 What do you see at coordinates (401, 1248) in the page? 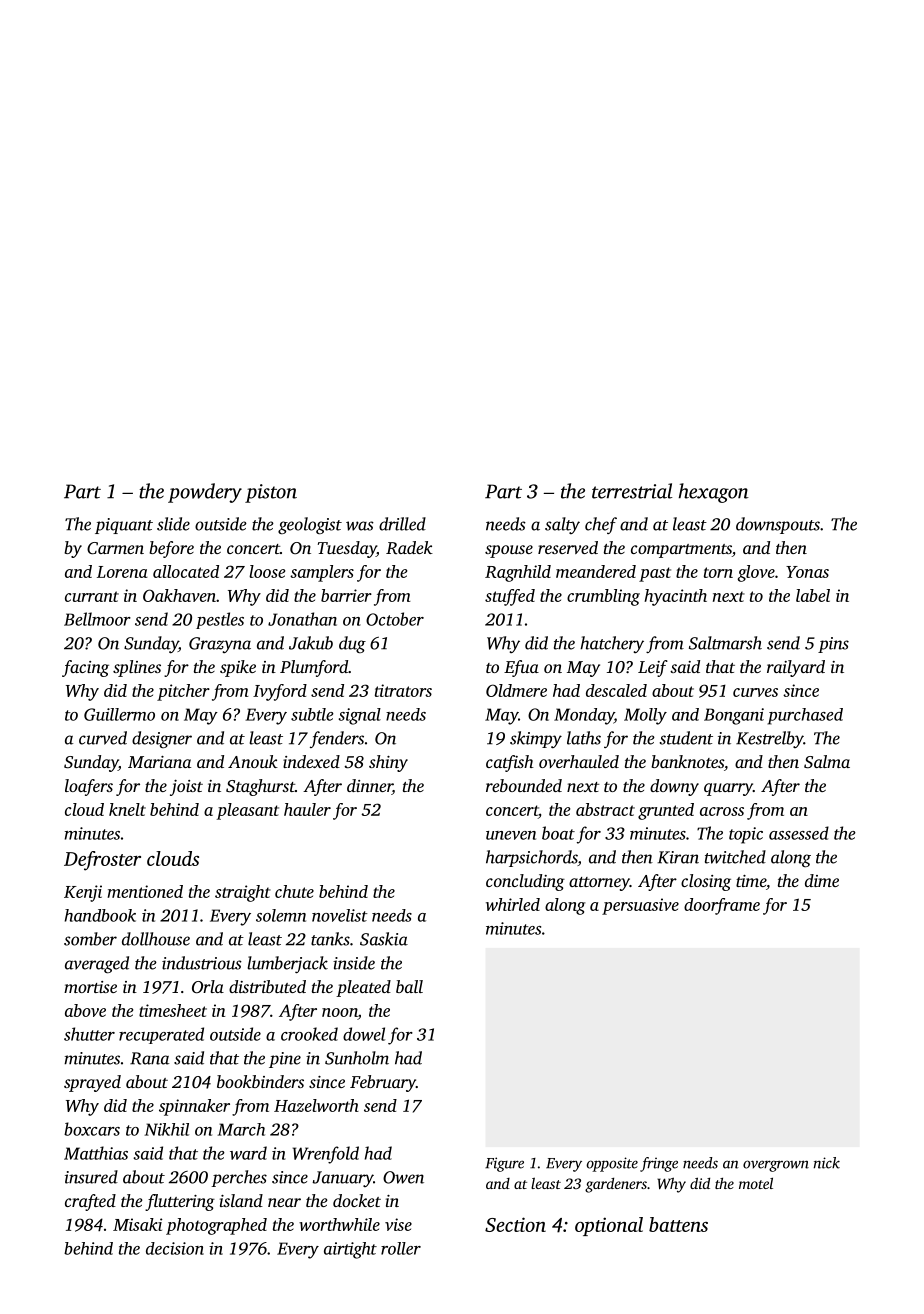
I see `roller` at bounding box center [401, 1248].
